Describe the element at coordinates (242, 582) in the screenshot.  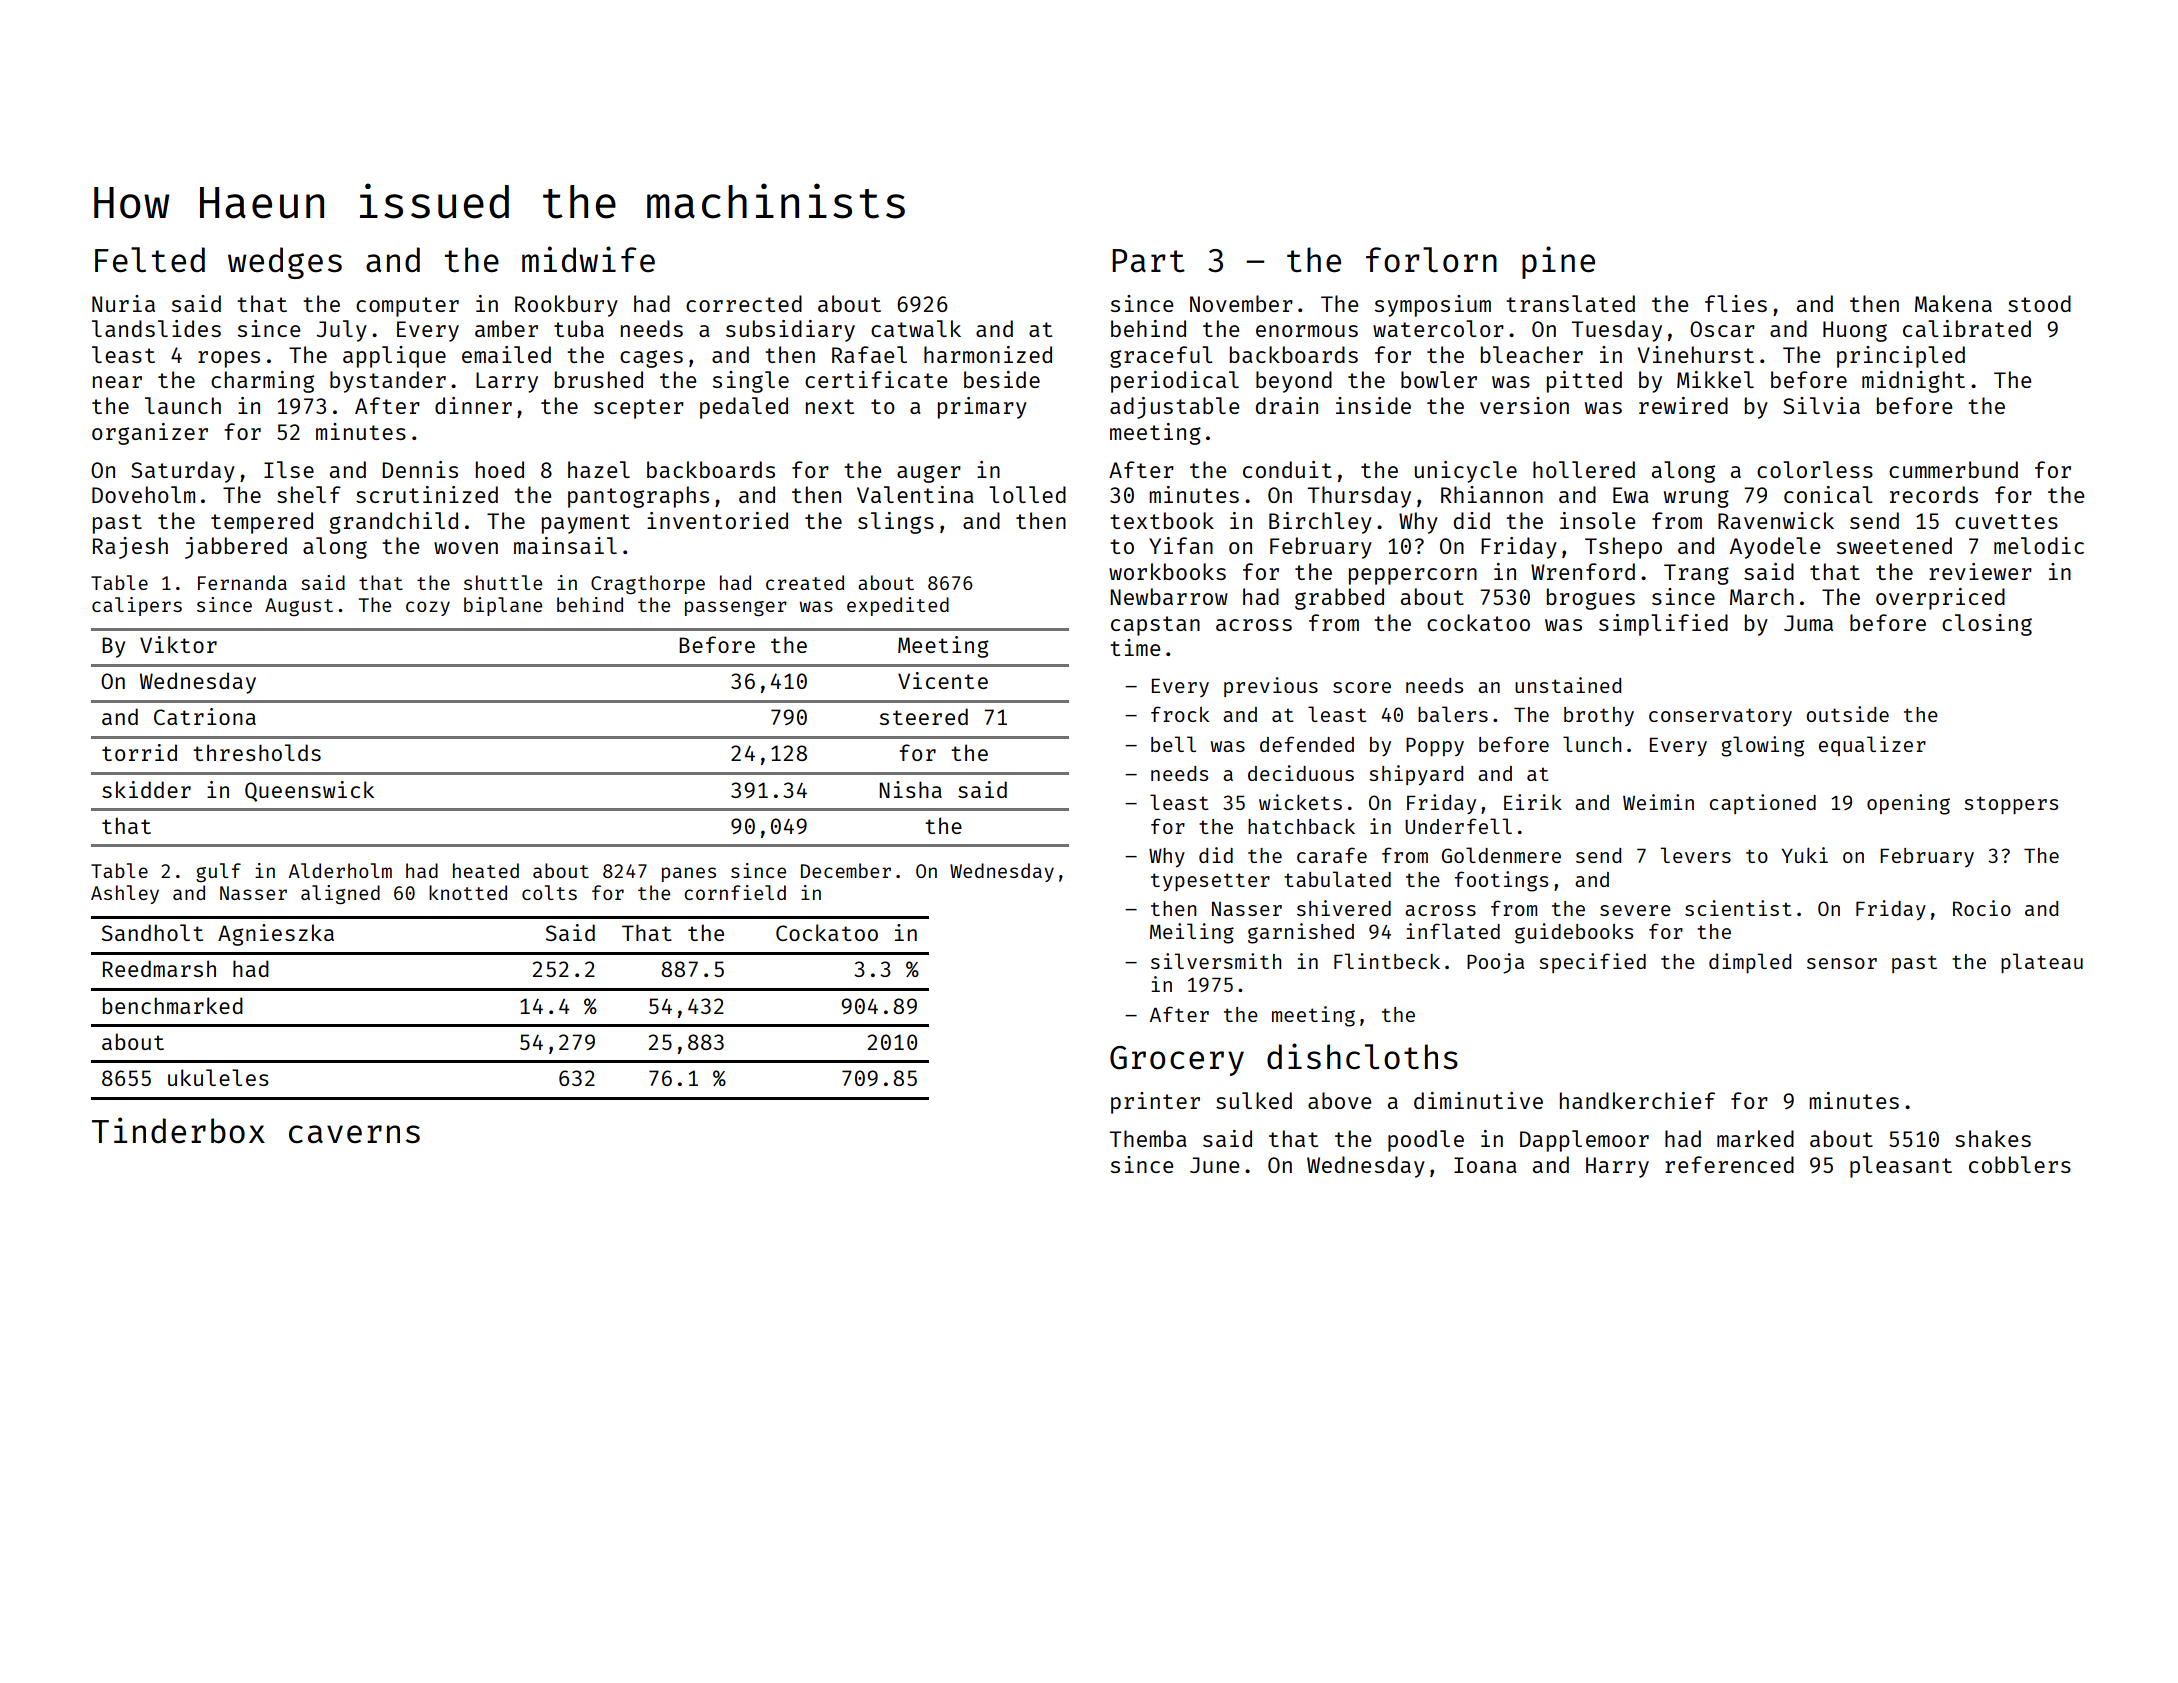
I see `Fernanda` at that location.
